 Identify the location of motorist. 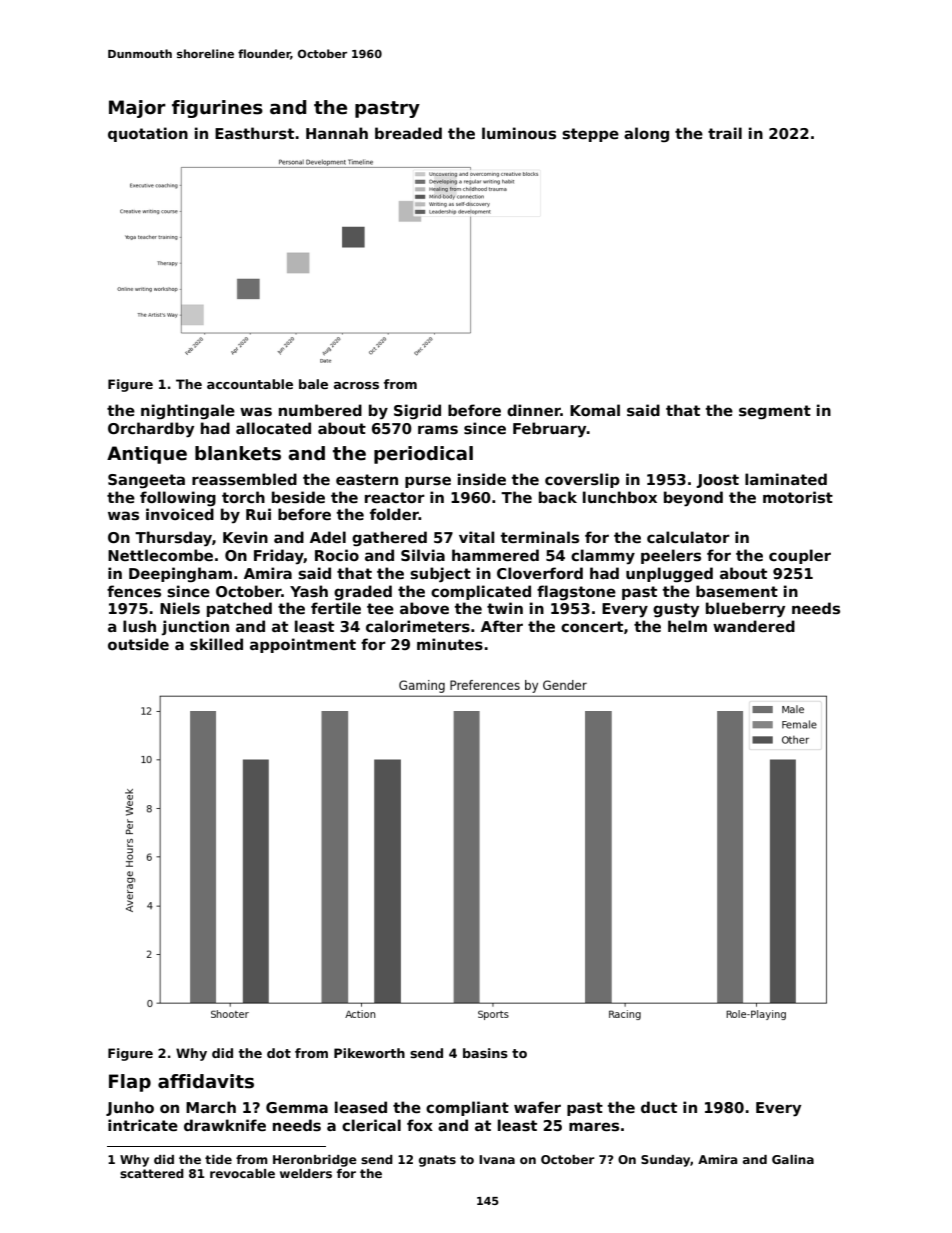
(798, 497).
